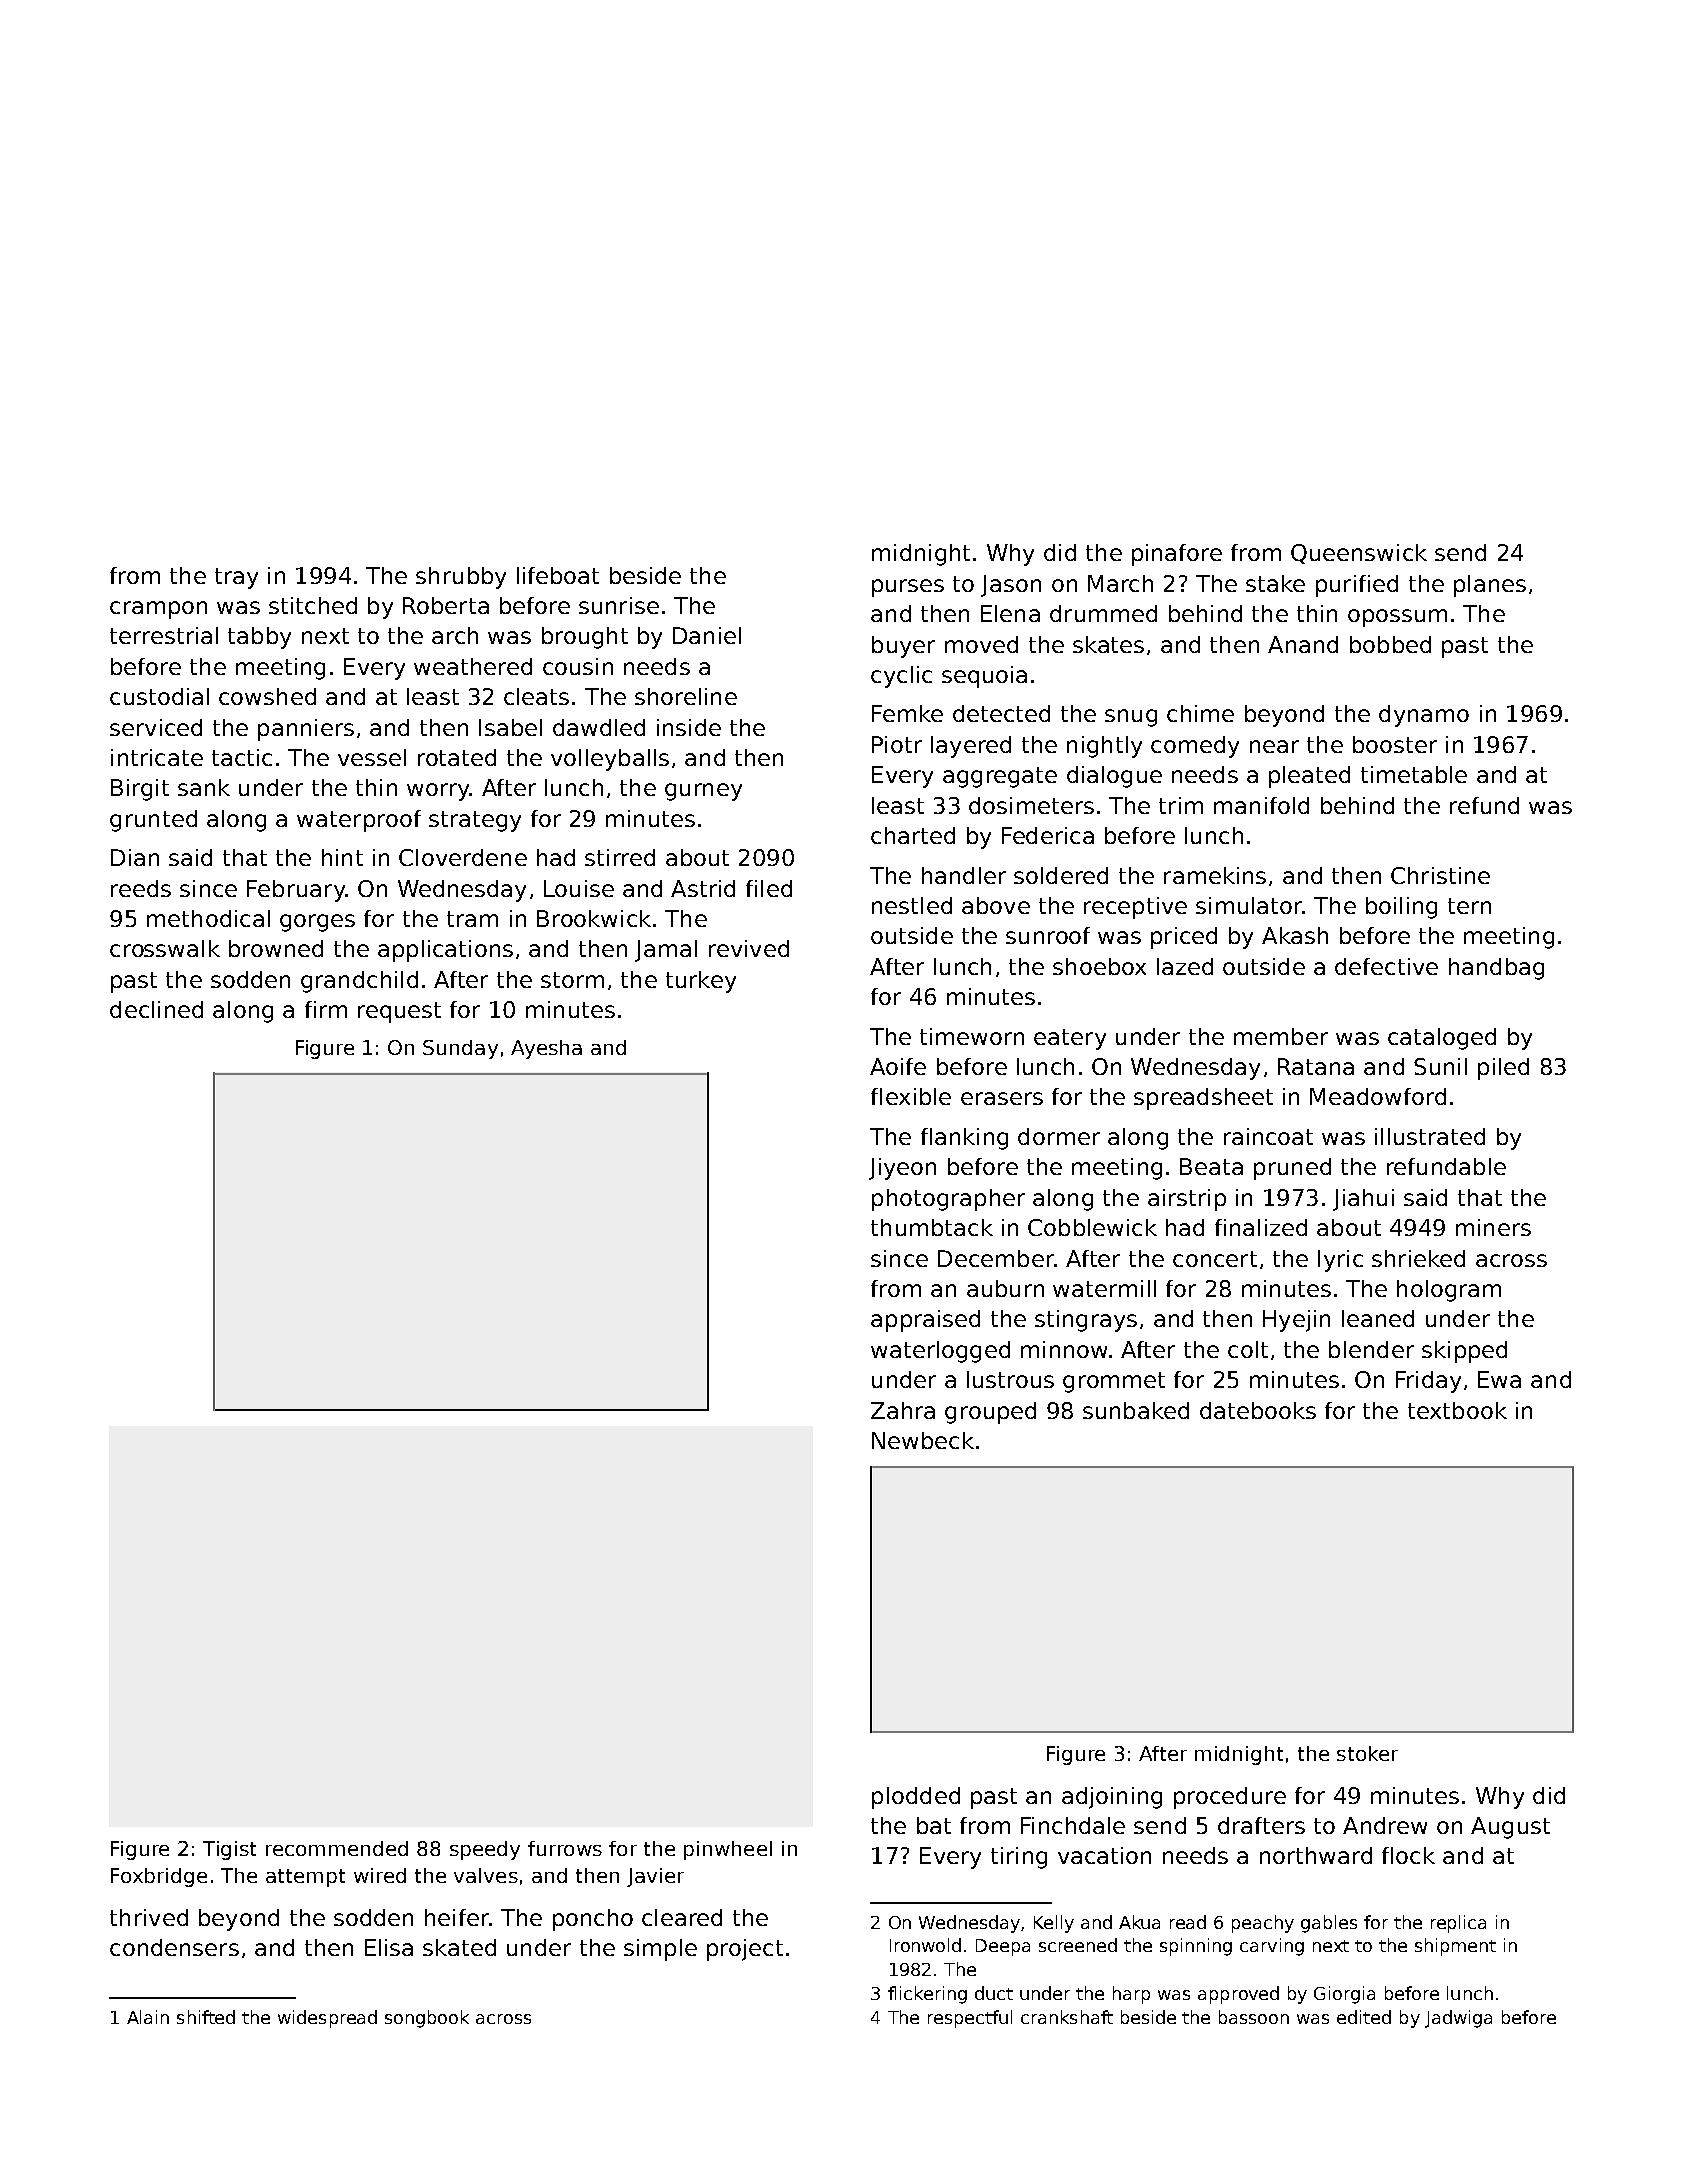 The width and height of the image is (1683, 2178). I want to click on boiling, so click(1401, 908).
